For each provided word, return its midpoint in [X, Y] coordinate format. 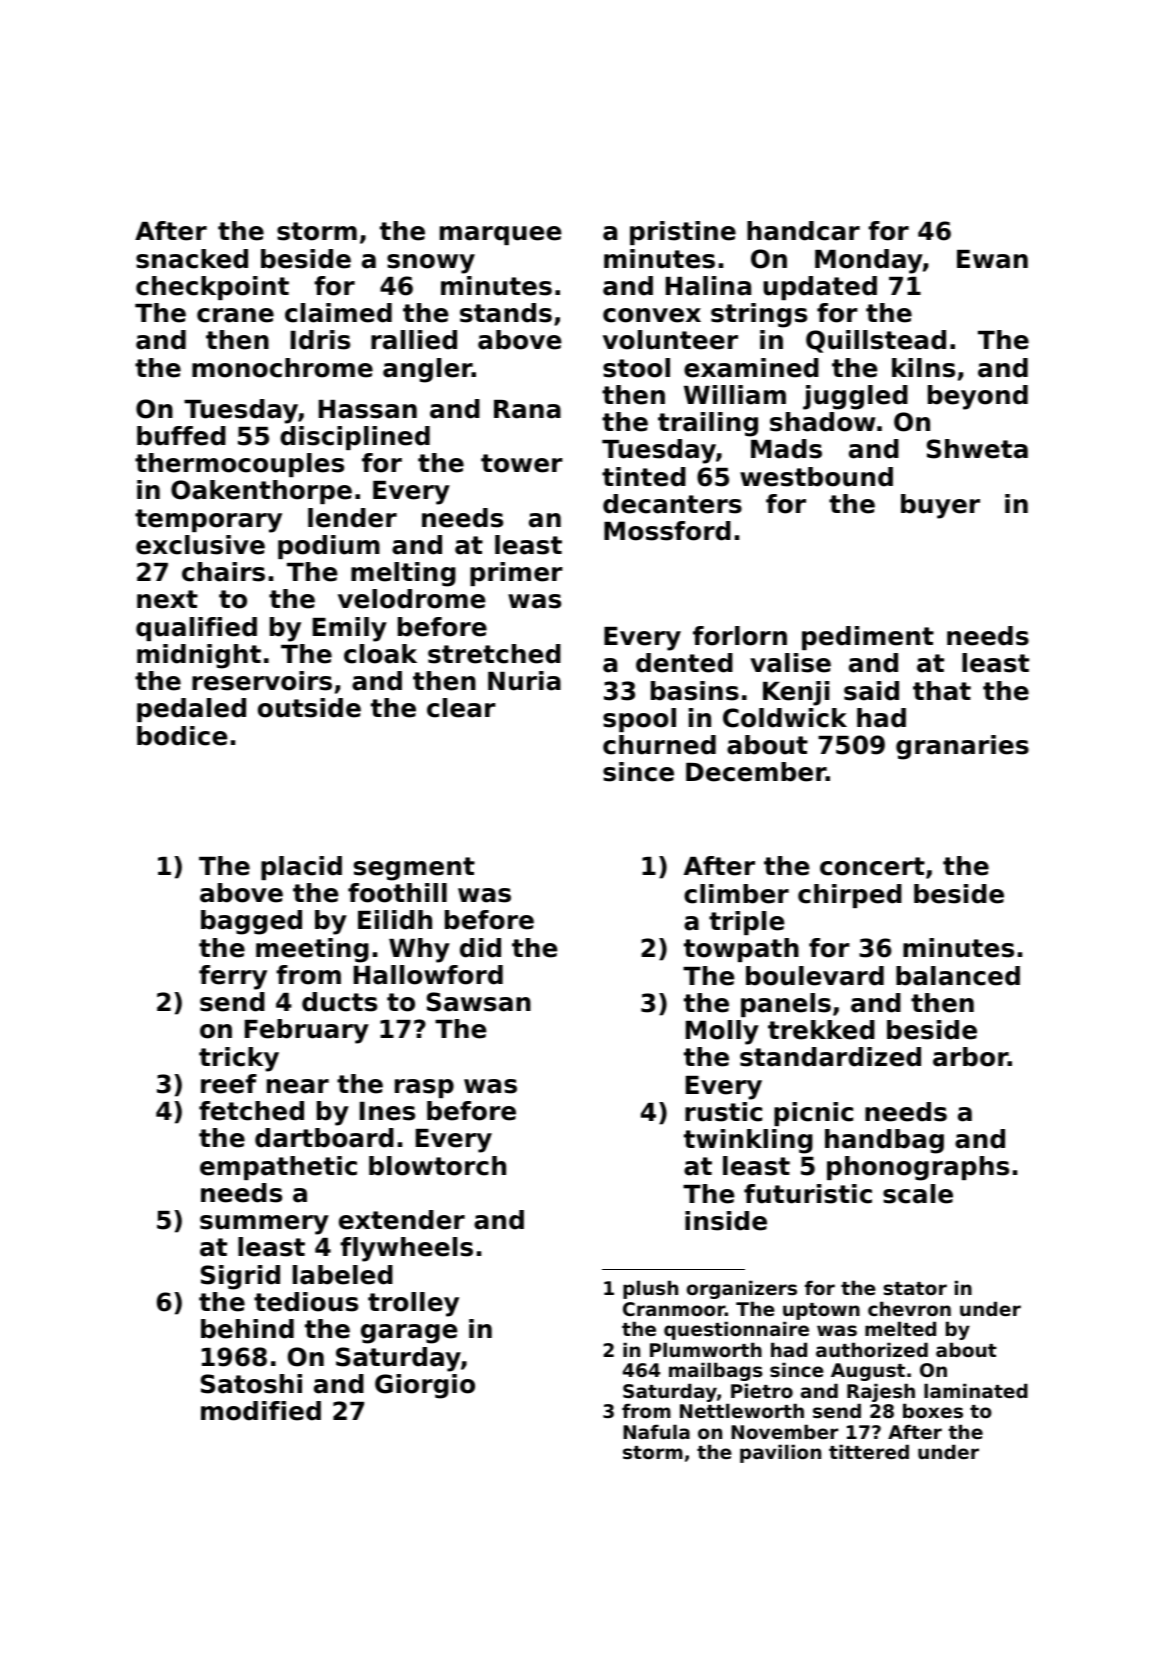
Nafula [656, 1431]
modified [261, 1411]
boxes [933, 1411]
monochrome [282, 368]
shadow [823, 422]
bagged [251, 922]
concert [872, 866]
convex [652, 315]
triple [746, 923]
